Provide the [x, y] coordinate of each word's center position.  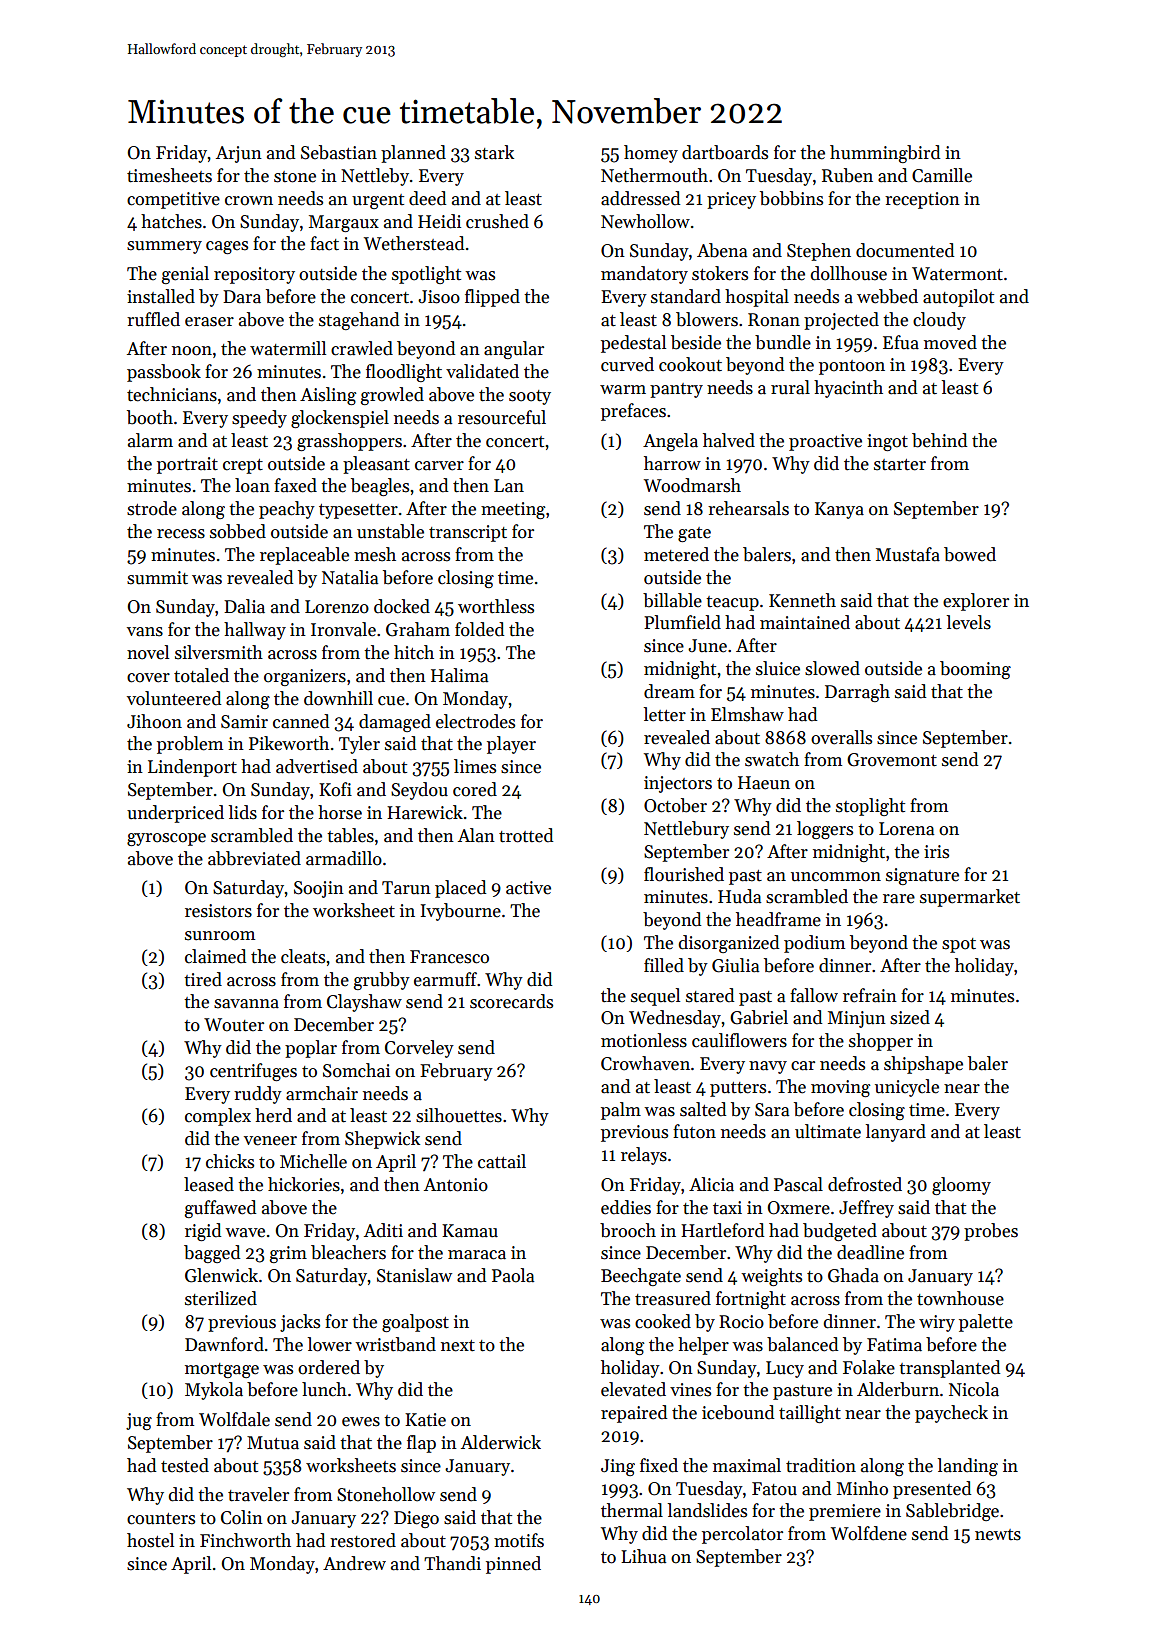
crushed [497, 221]
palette [986, 1323]
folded [479, 629]
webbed [887, 296]
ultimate [828, 1131]
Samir [244, 722]
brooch [628, 1230]
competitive [173, 200]
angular [514, 350]
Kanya [839, 510]
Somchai [356, 1070]
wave [245, 1233]
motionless [644, 1040]
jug [139, 1421]
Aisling [328, 396]
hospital [757, 298]
